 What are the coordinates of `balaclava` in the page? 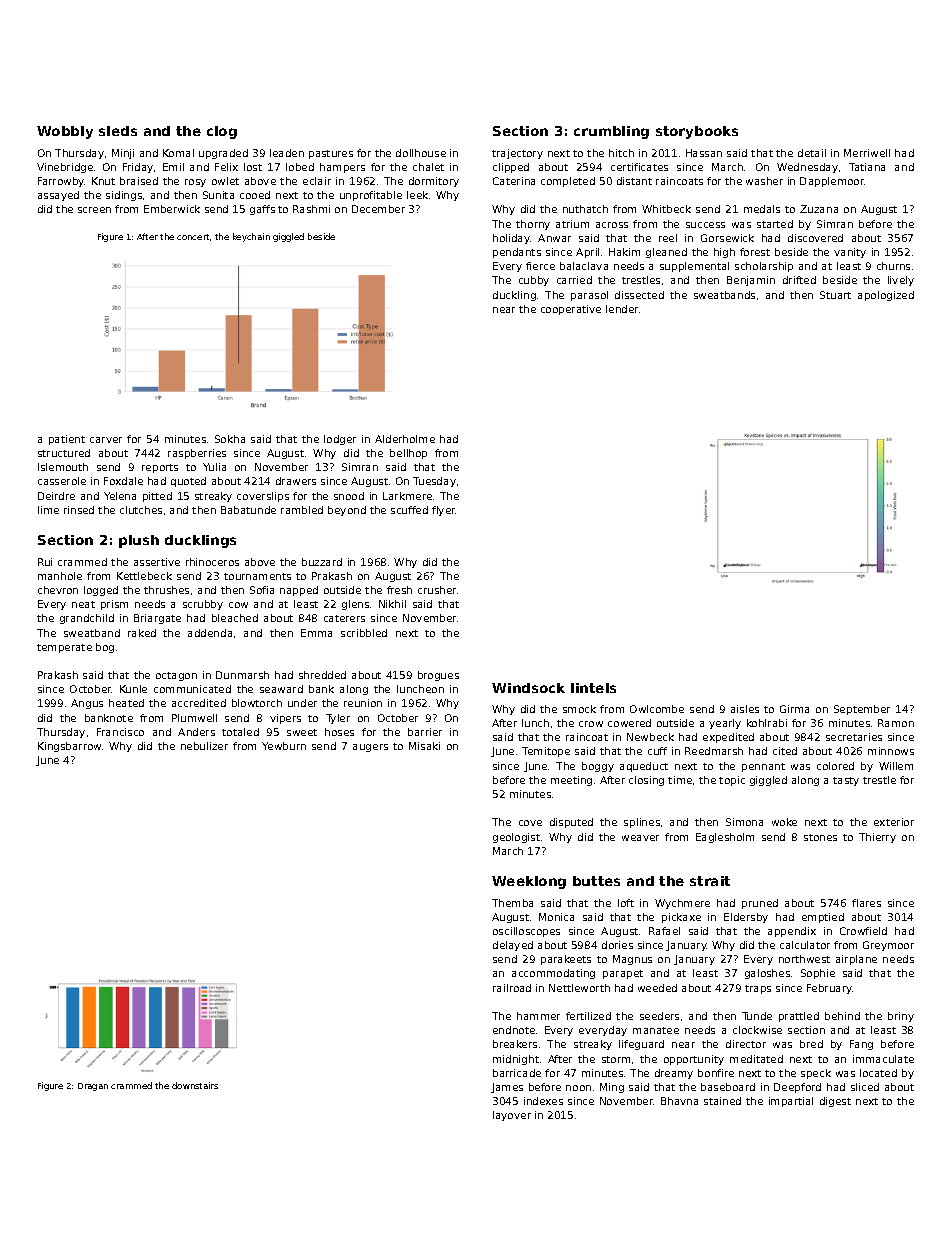 It's located at (584, 266).
